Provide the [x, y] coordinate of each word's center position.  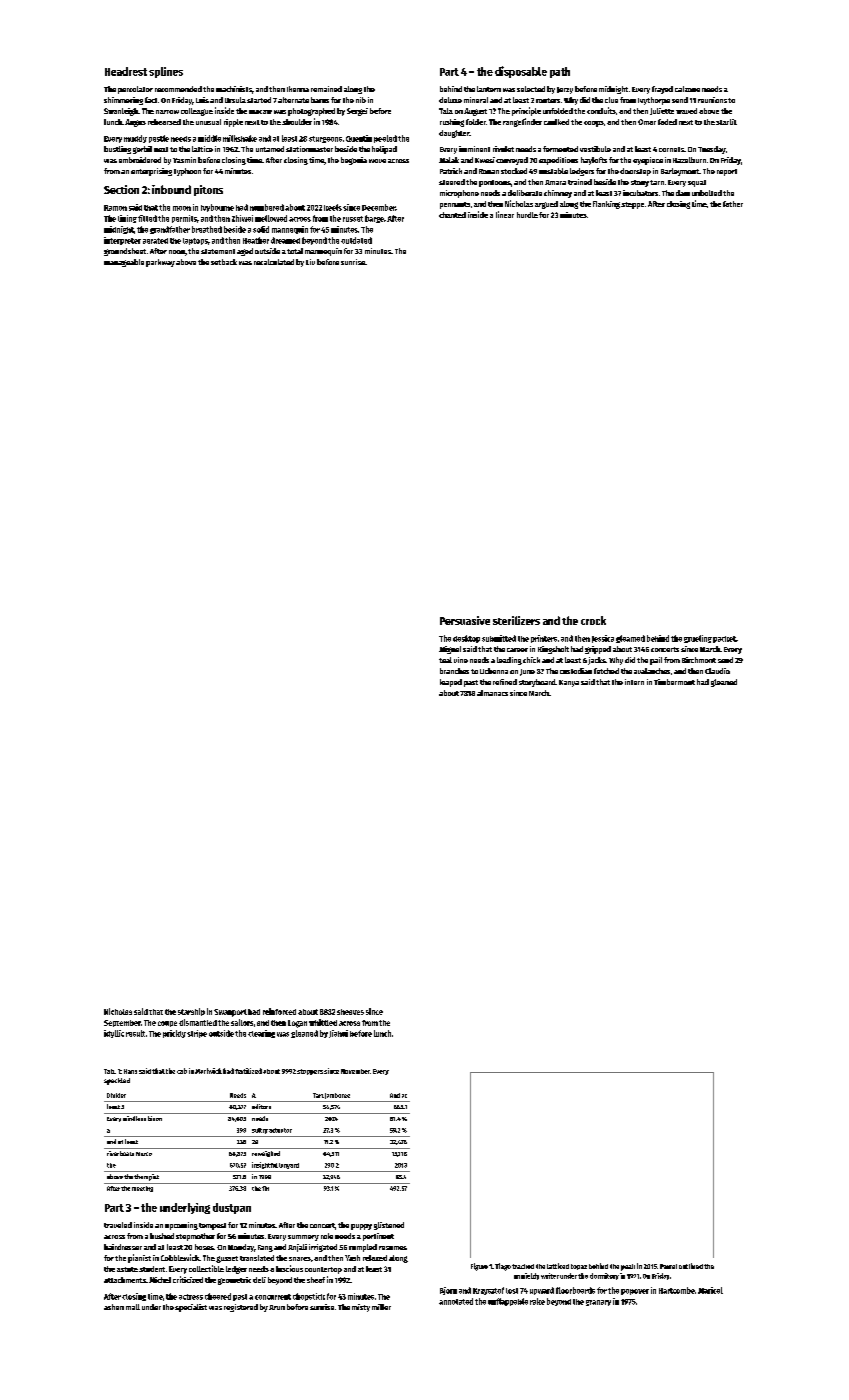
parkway [160, 263]
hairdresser [123, 1247]
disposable [521, 72]
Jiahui [338, 1034]
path [560, 72]
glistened [389, 1226]
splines [166, 72]
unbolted [707, 193]
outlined [691, 1266]
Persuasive [465, 620]
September [122, 1023]
